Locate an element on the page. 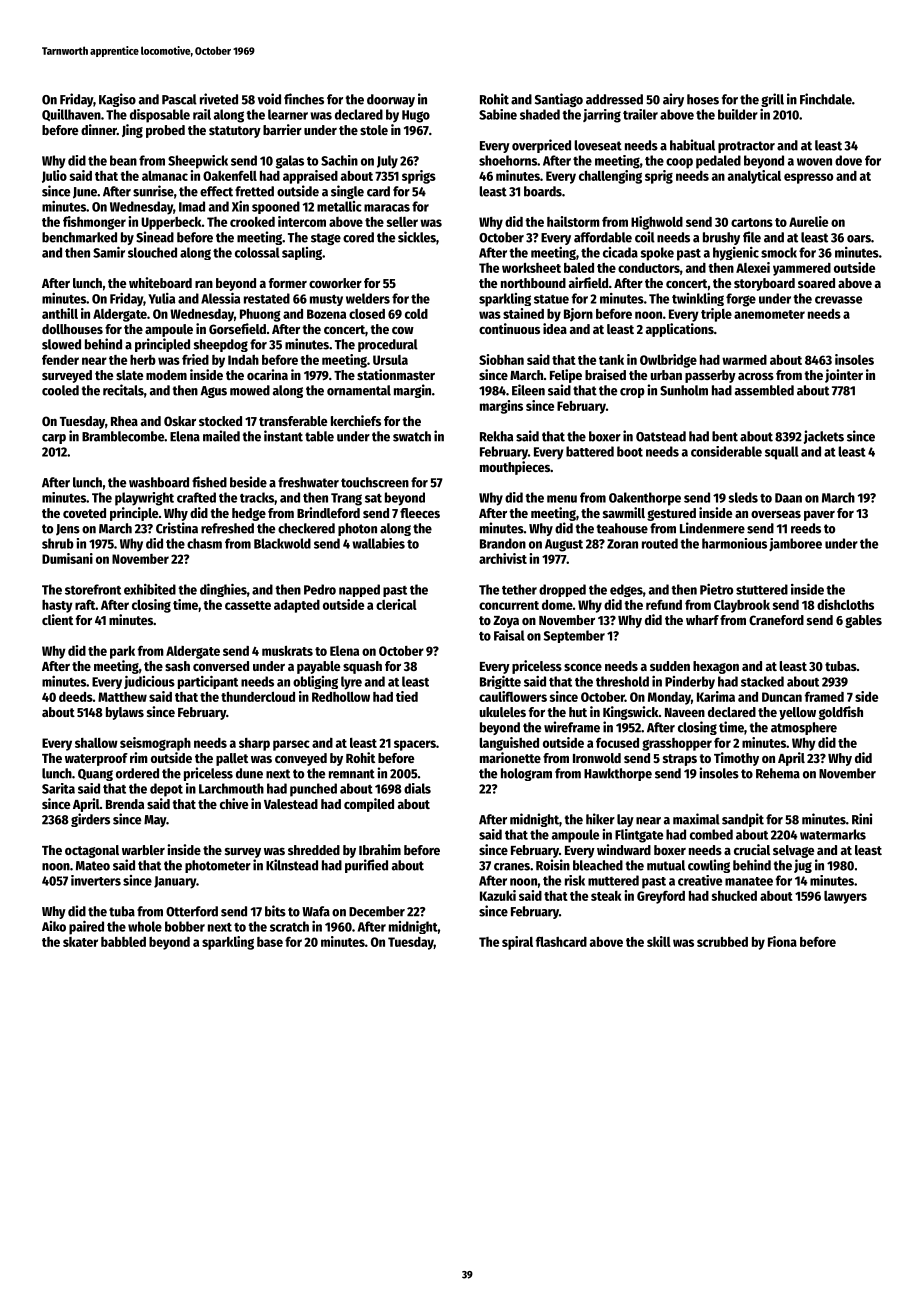 This image has width=924, height=1308. parsec is located at coordinates (291, 745).
